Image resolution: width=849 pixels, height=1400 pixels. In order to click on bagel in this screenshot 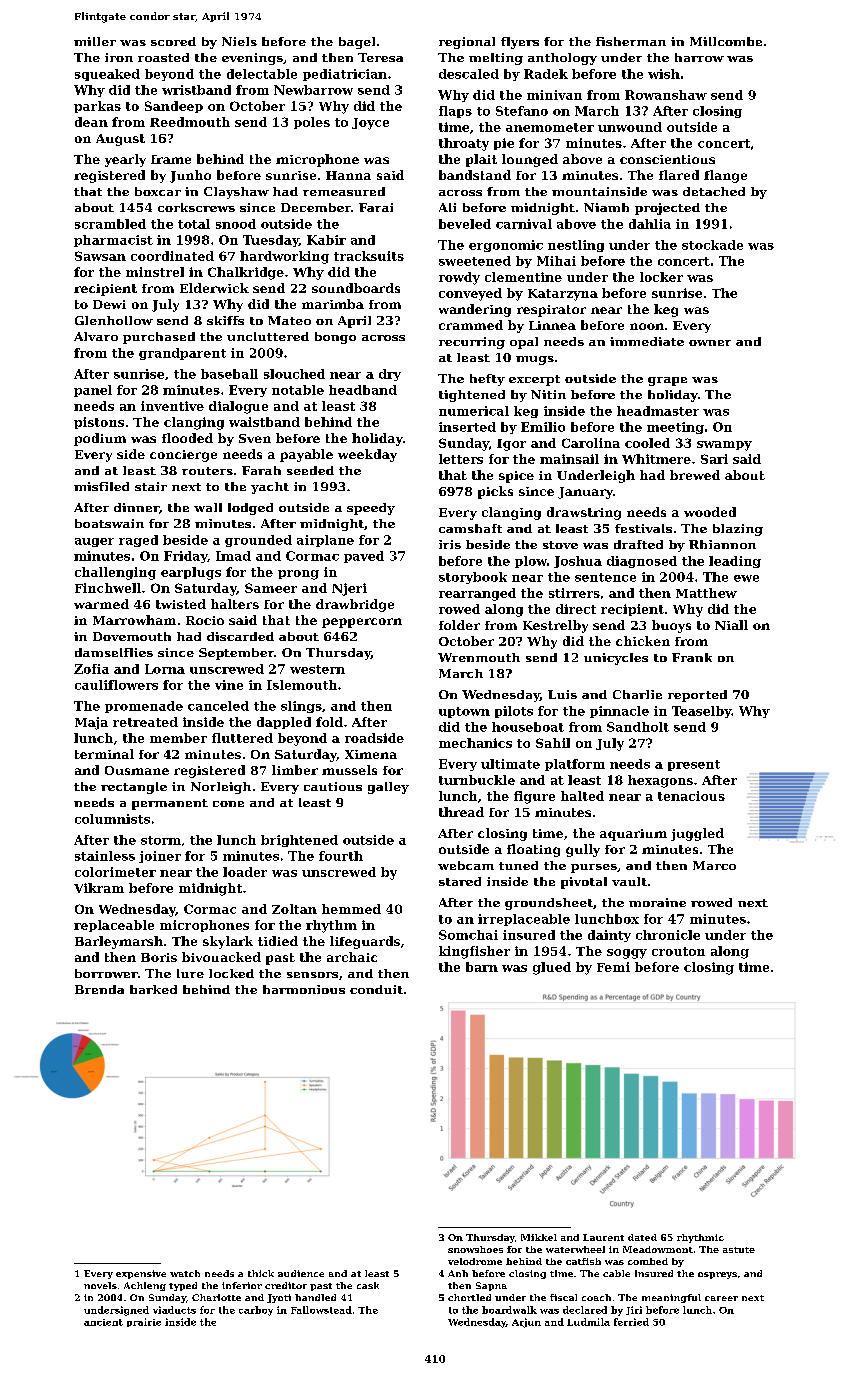, I will do `click(357, 43)`.
